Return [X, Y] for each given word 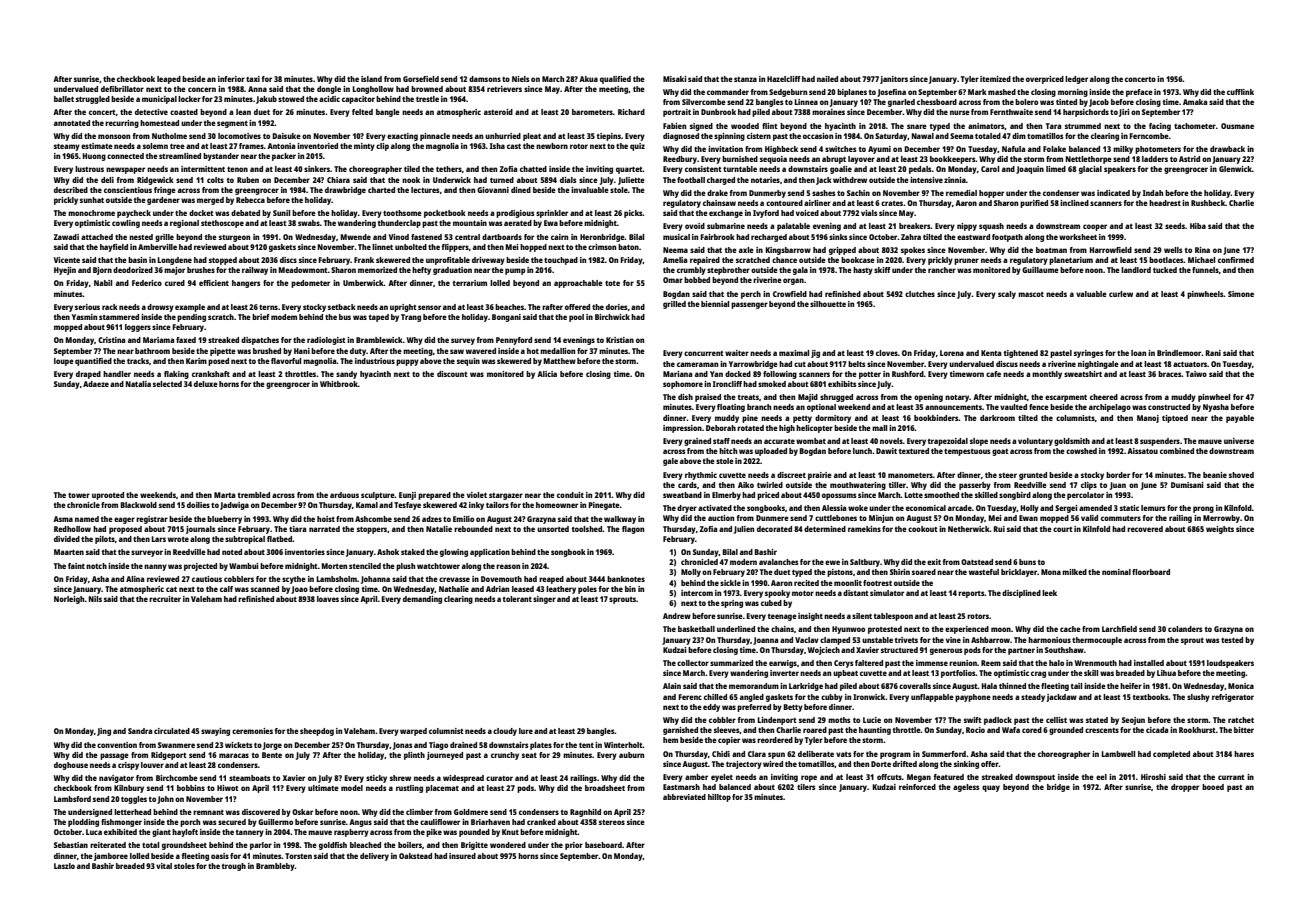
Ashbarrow [990, 640]
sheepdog [317, 732]
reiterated [108, 845]
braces [1170, 374]
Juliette [631, 181]
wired [773, 764]
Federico [147, 283]
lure [526, 731]
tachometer [1195, 126]
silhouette [828, 304]
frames [251, 146]
